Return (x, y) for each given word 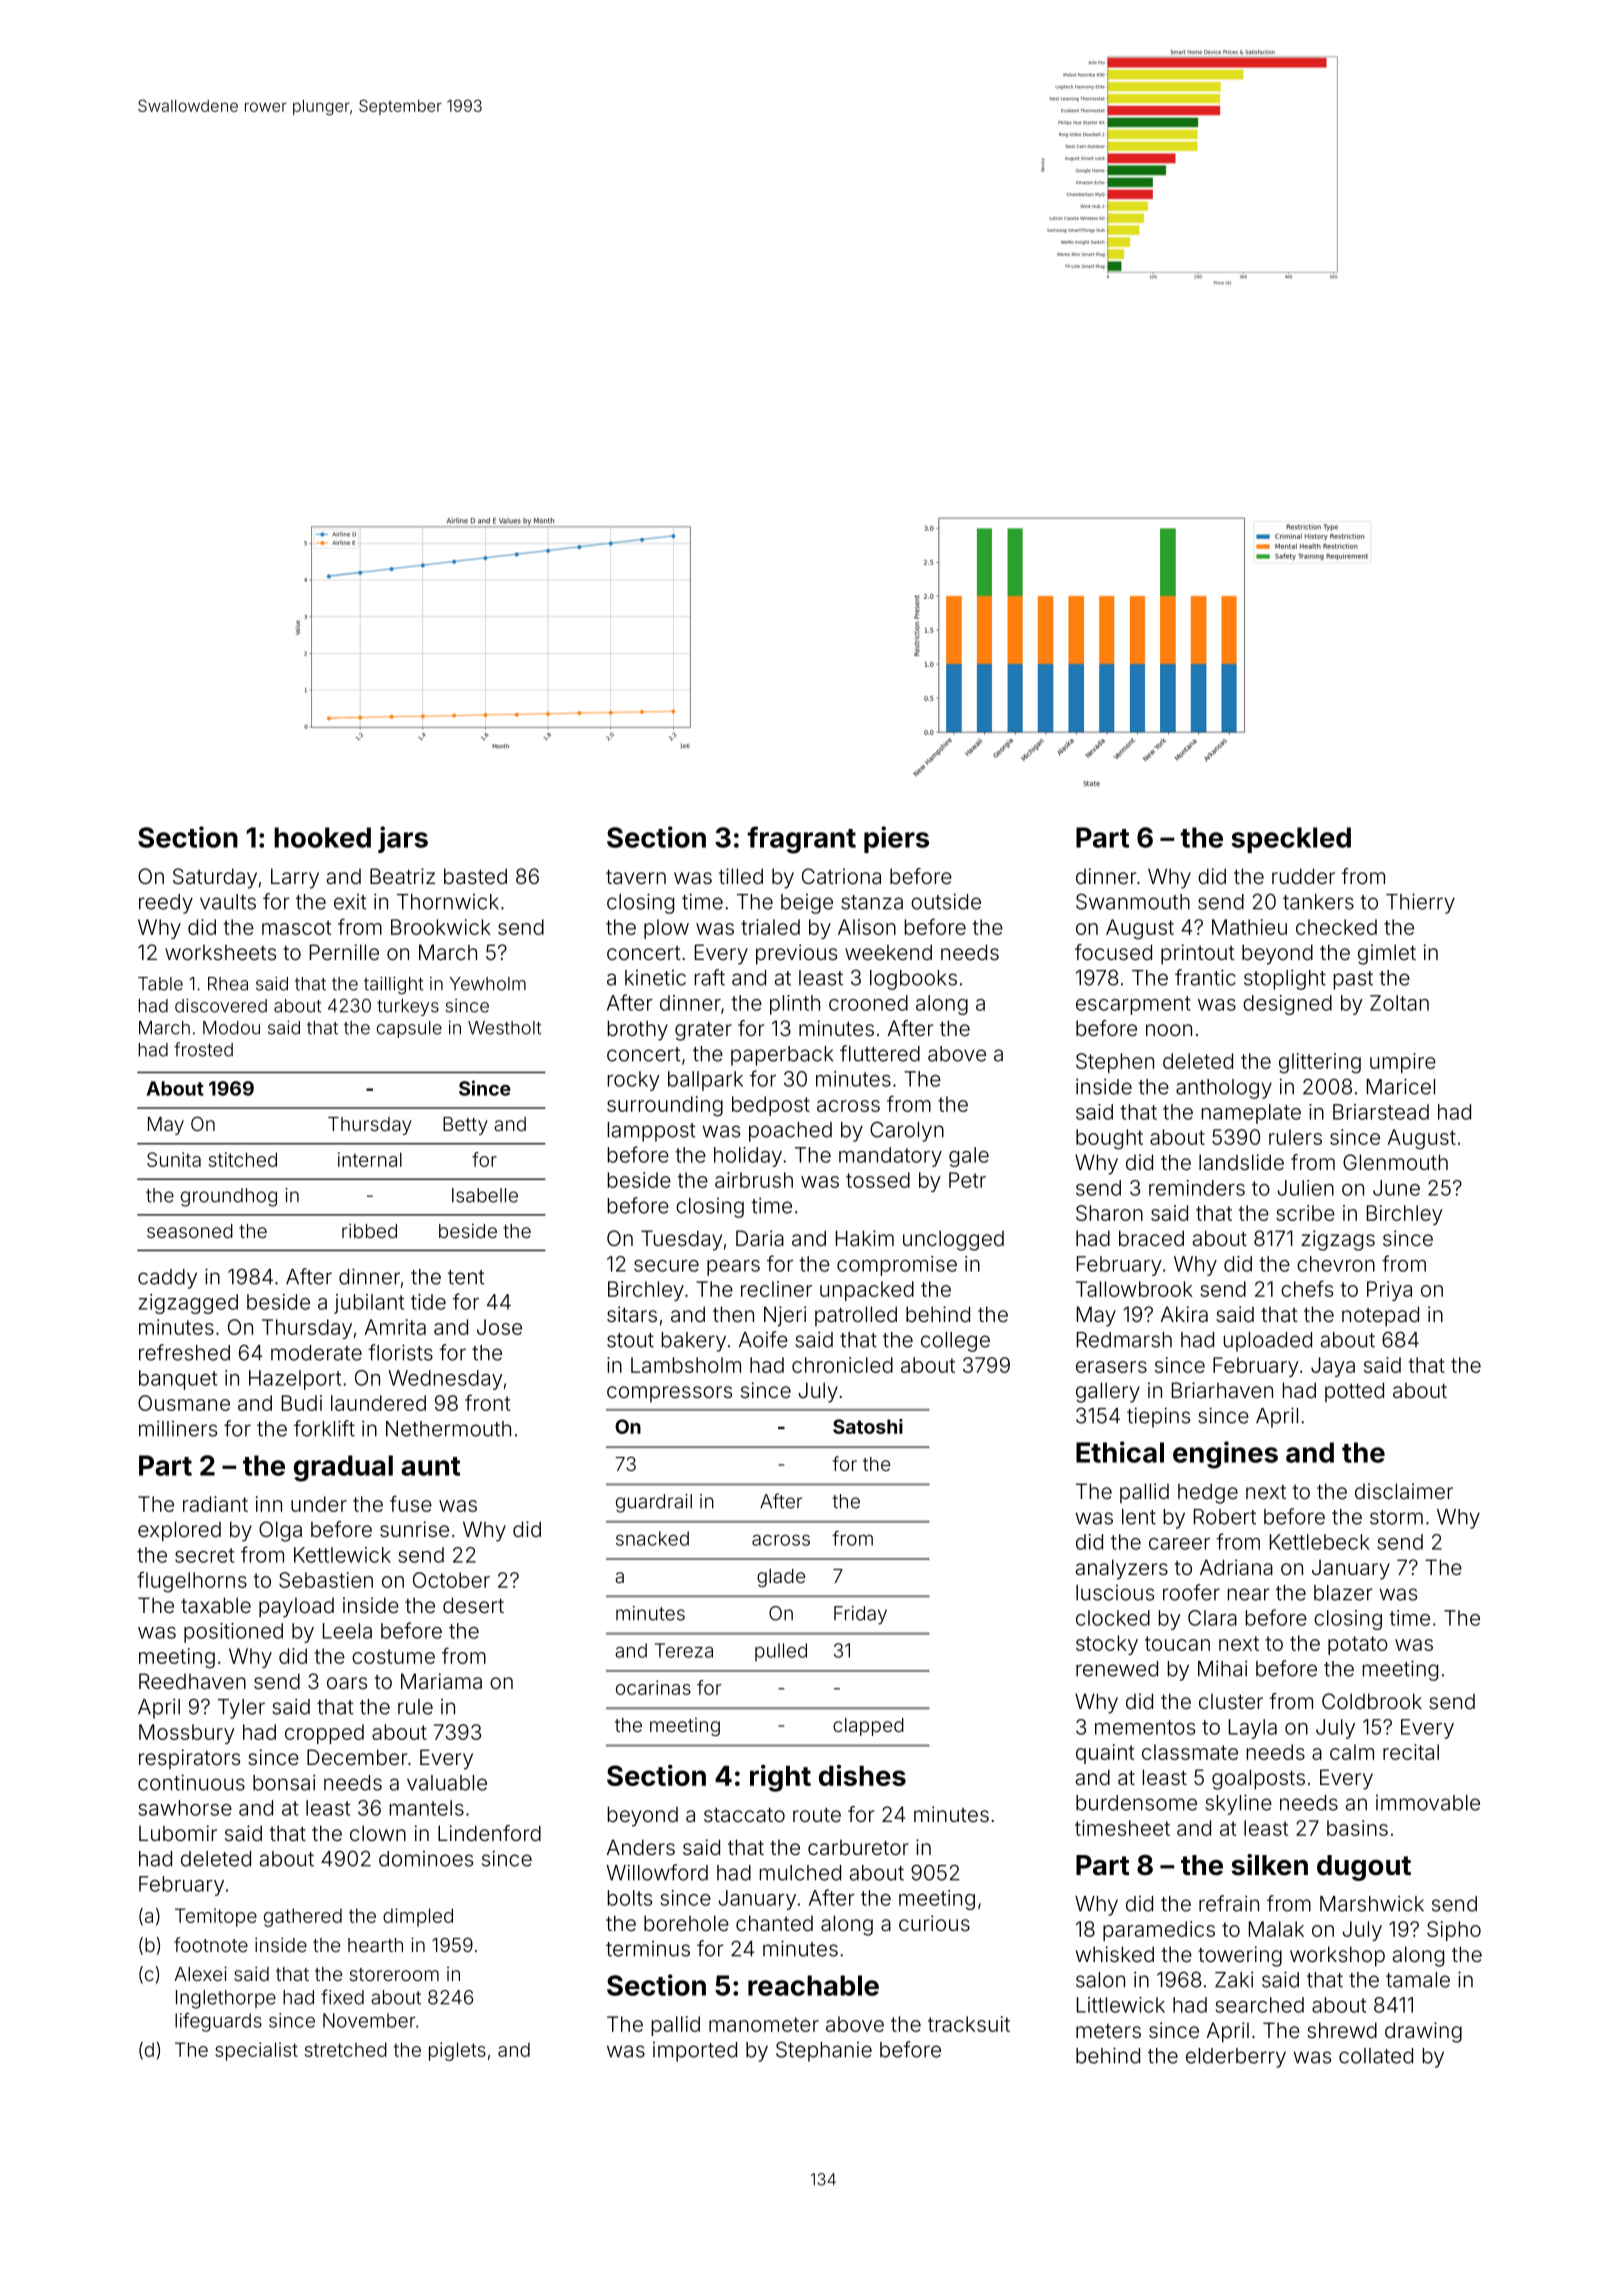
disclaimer (1404, 1491)
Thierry (1420, 903)
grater (703, 1031)
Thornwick (448, 902)
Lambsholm (686, 1365)
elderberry (1236, 2058)
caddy (167, 1279)
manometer (764, 2024)
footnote (211, 1944)
